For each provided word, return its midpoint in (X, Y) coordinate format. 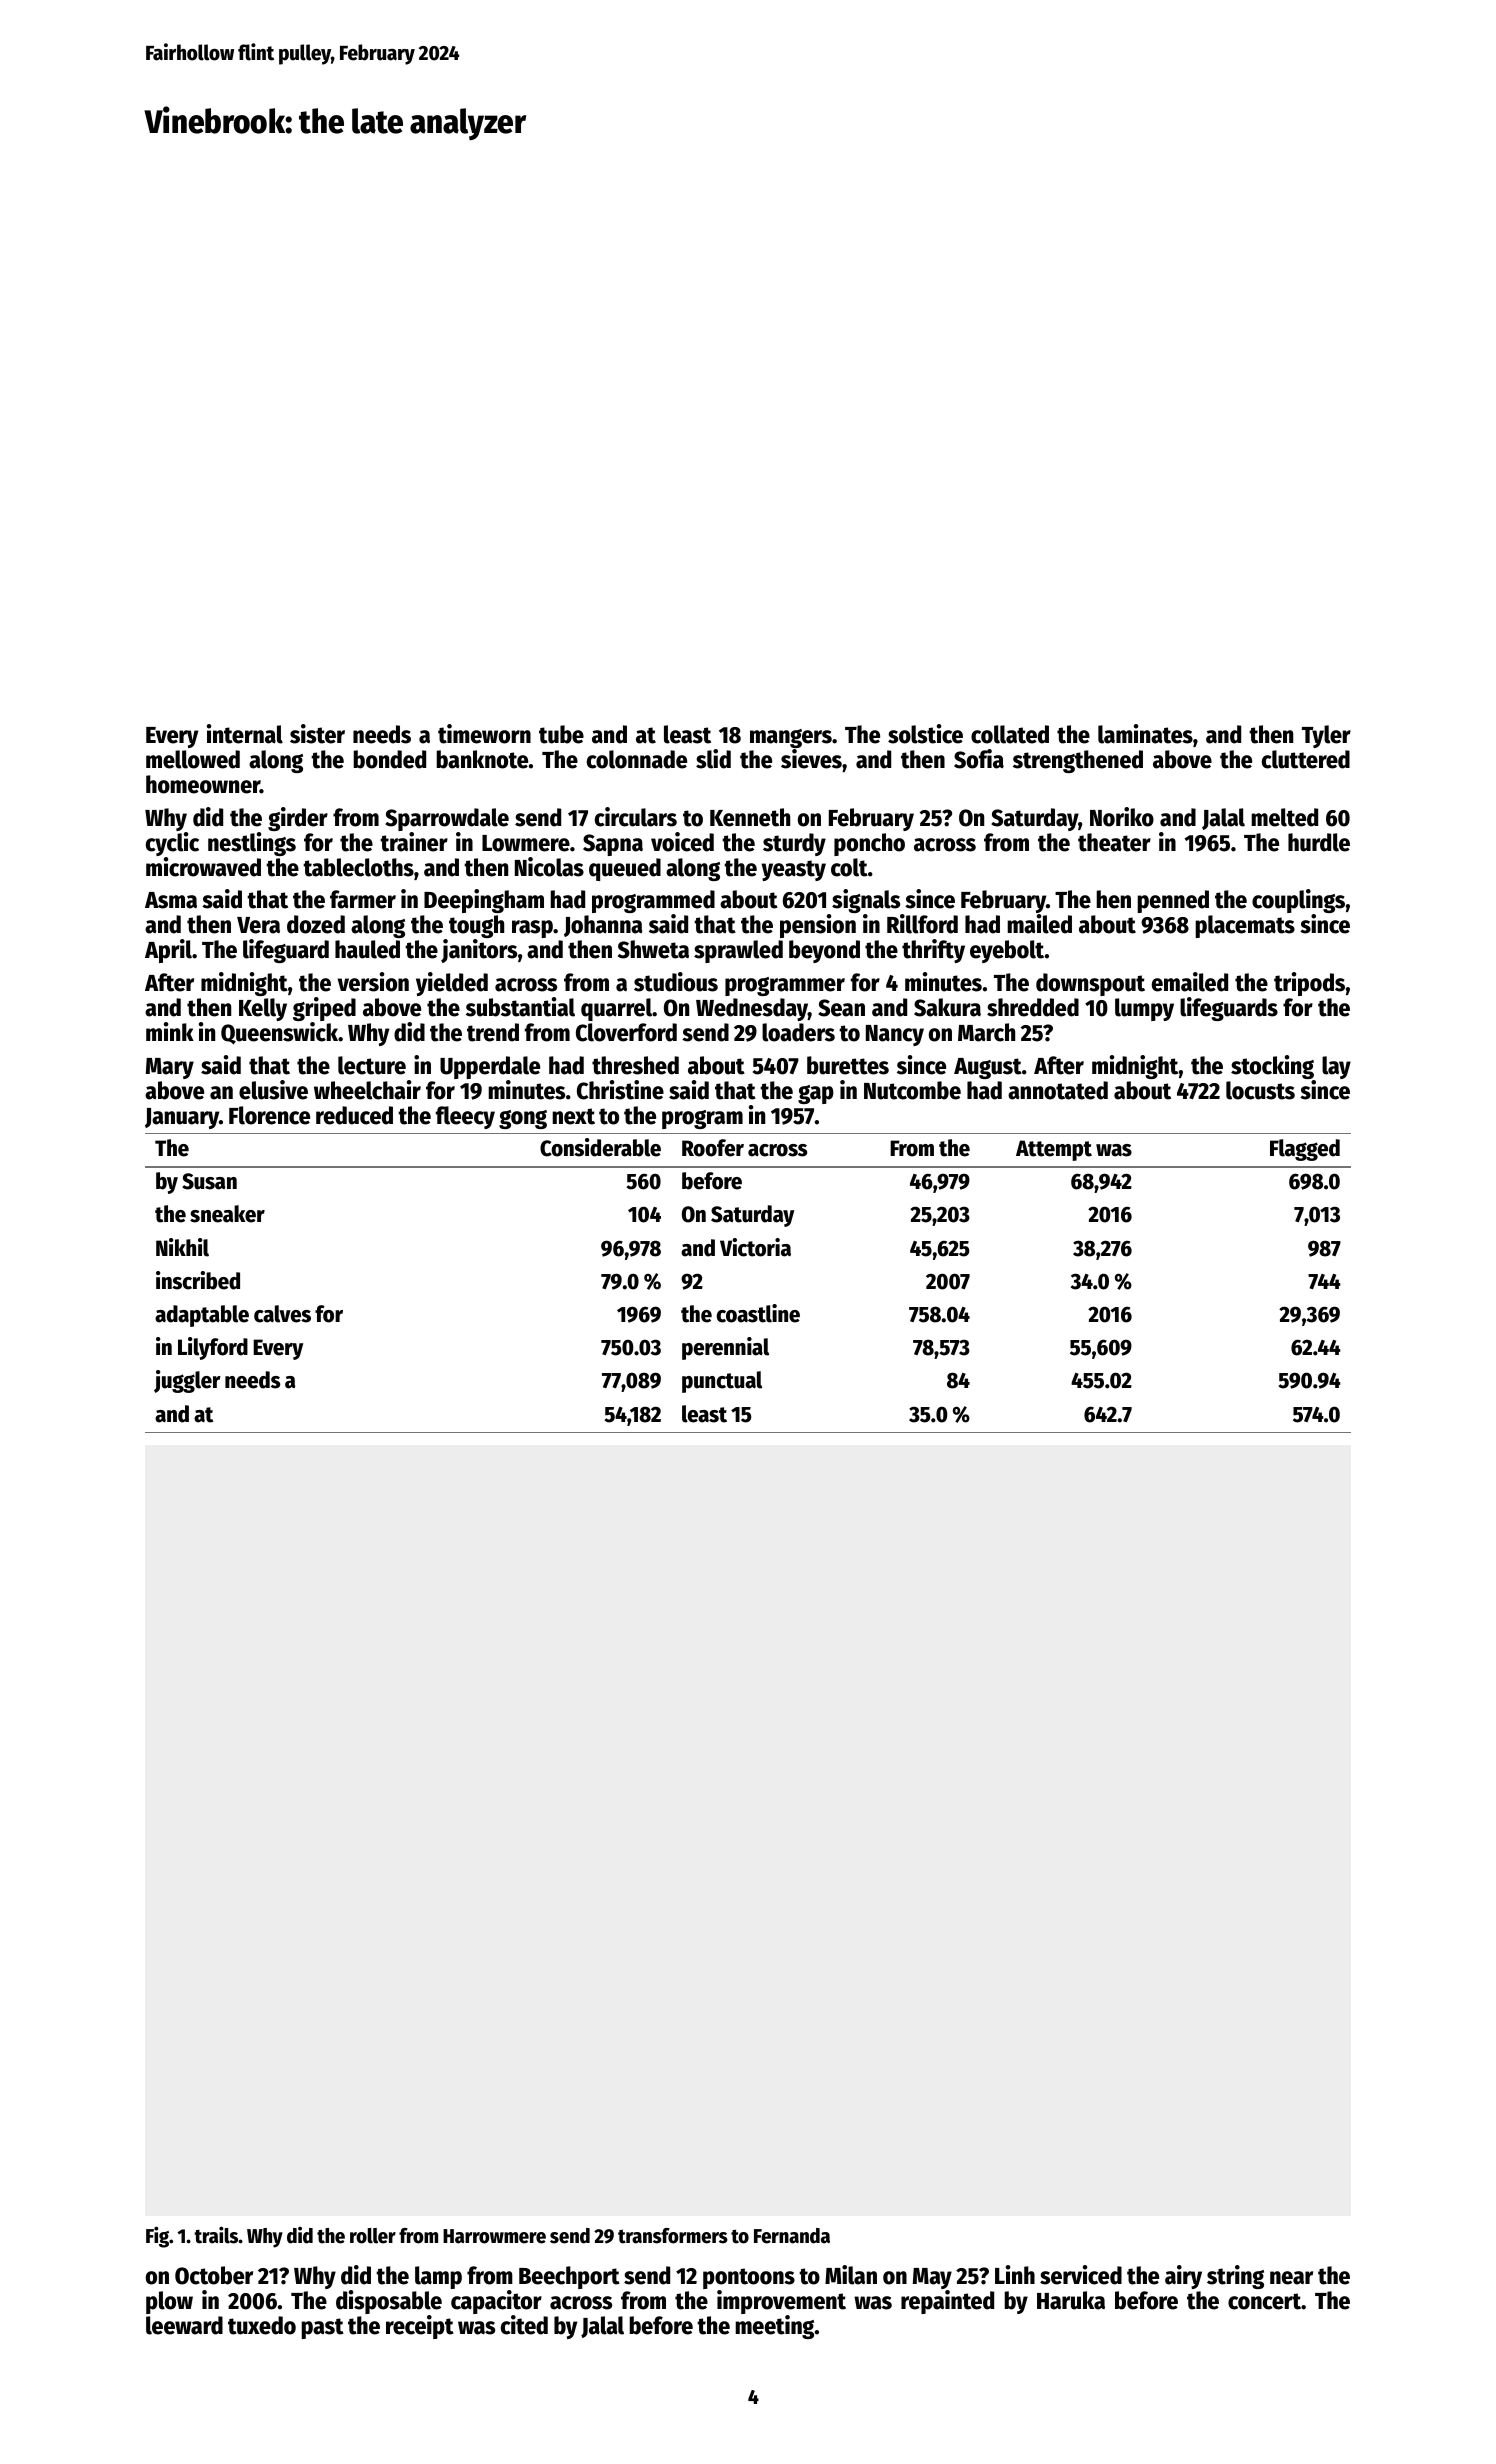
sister (317, 734)
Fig (157, 2237)
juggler (187, 1381)
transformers (673, 2236)
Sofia (979, 759)
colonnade (637, 759)
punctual (722, 1382)
